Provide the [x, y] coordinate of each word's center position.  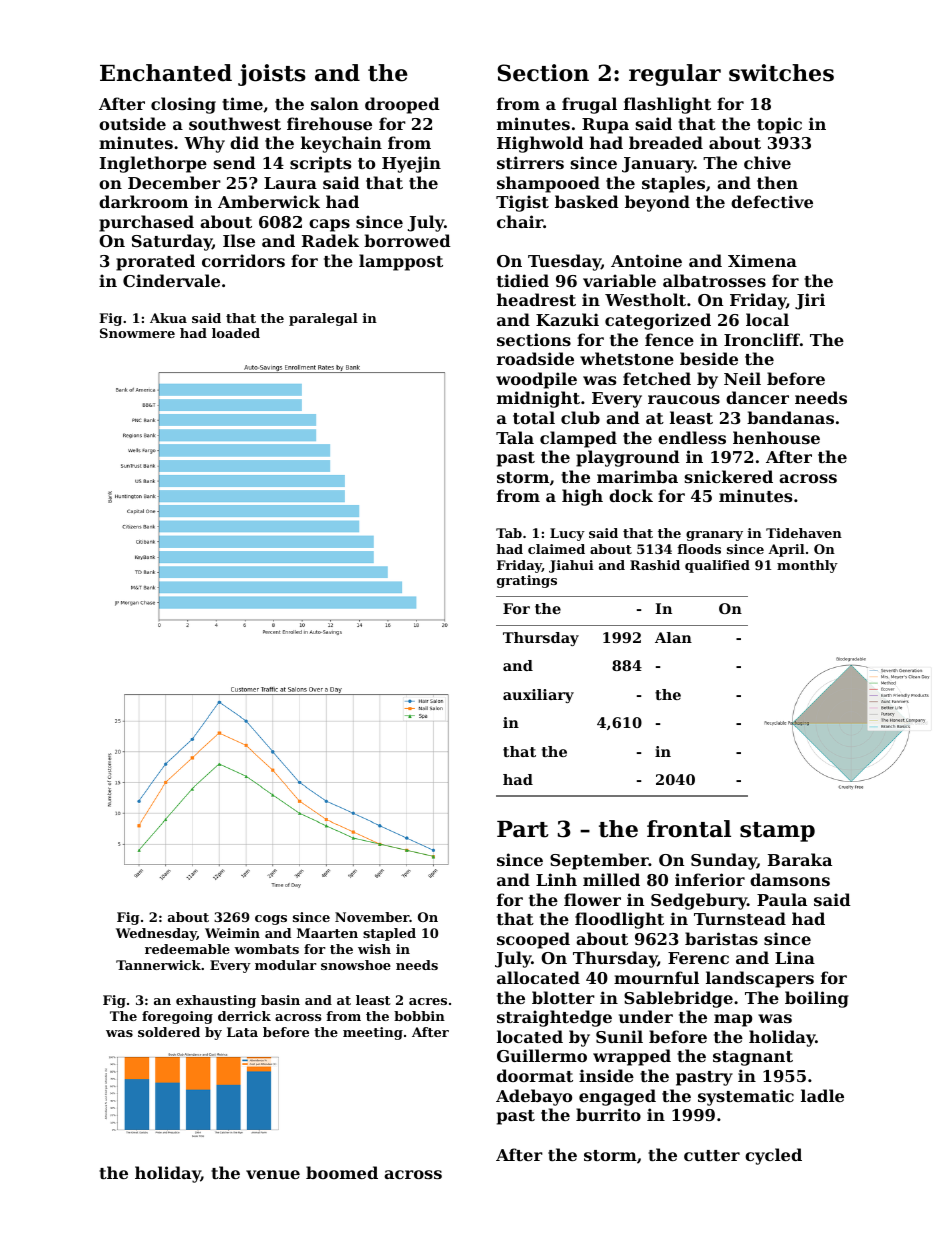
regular [675, 75]
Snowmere [137, 333]
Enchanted [166, 73]
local [767, 319]
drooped [402, 105]
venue [273, 1174]
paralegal [323, 319]
